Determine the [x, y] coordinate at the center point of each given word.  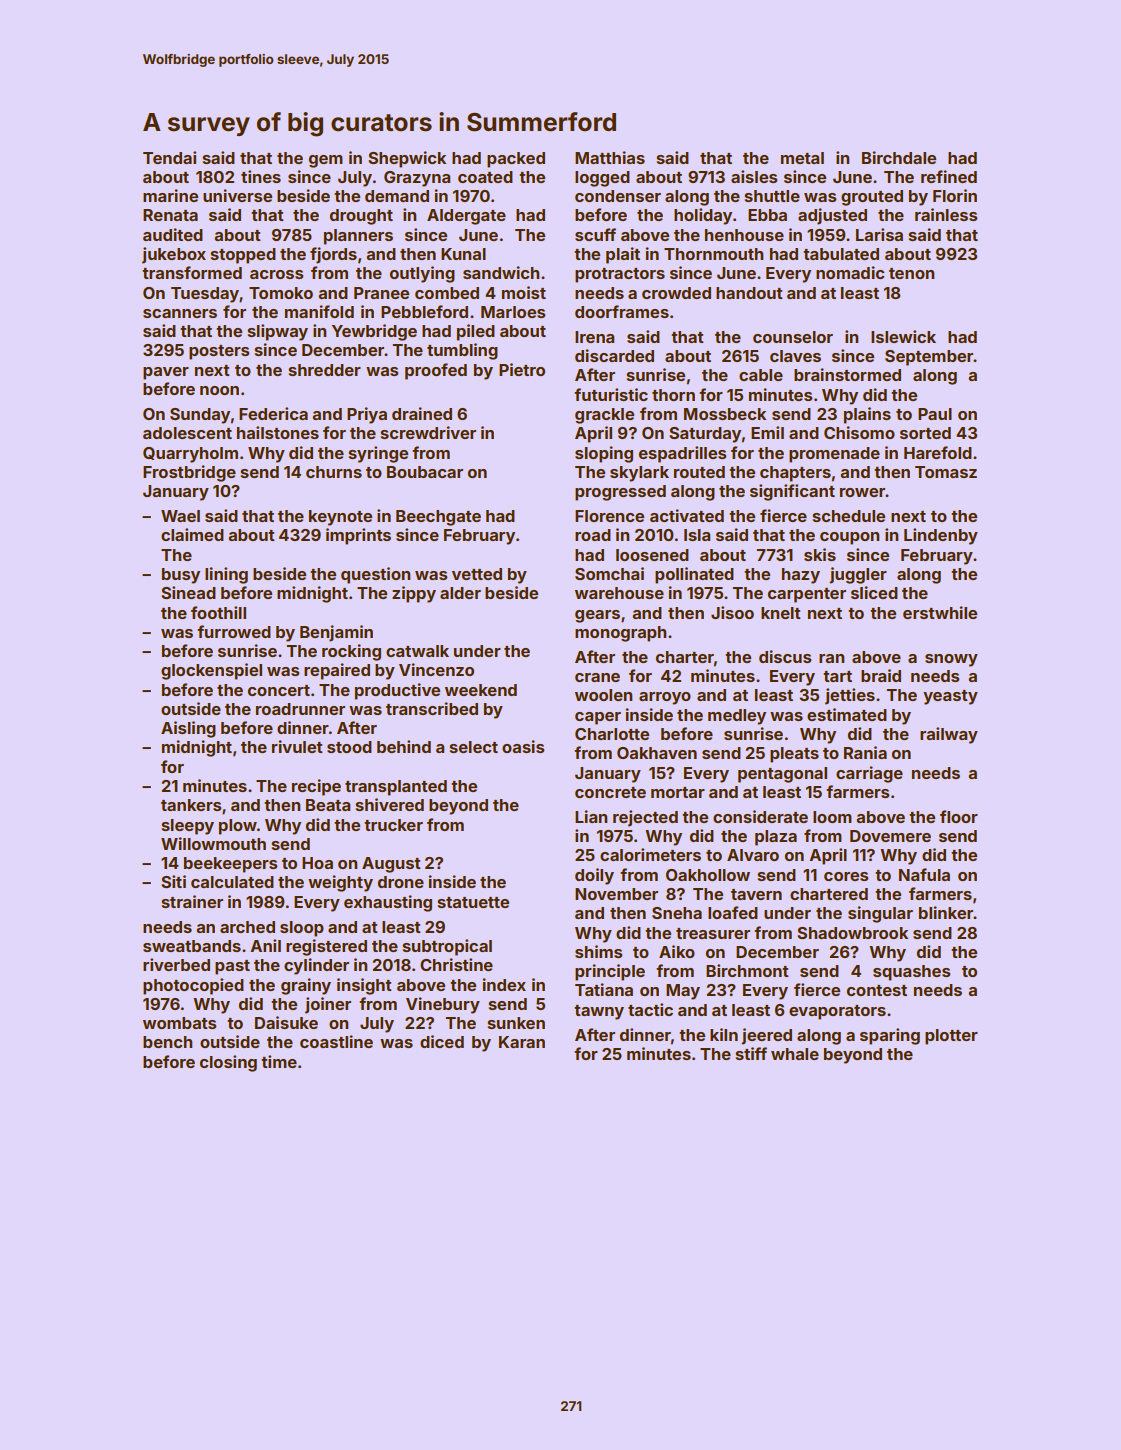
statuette [473, 902]
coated [485, 177]
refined [949, 176]
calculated [232, 882]
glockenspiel [211, 671]
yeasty [950, 697]
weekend [481, 690]
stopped [243, 256]
